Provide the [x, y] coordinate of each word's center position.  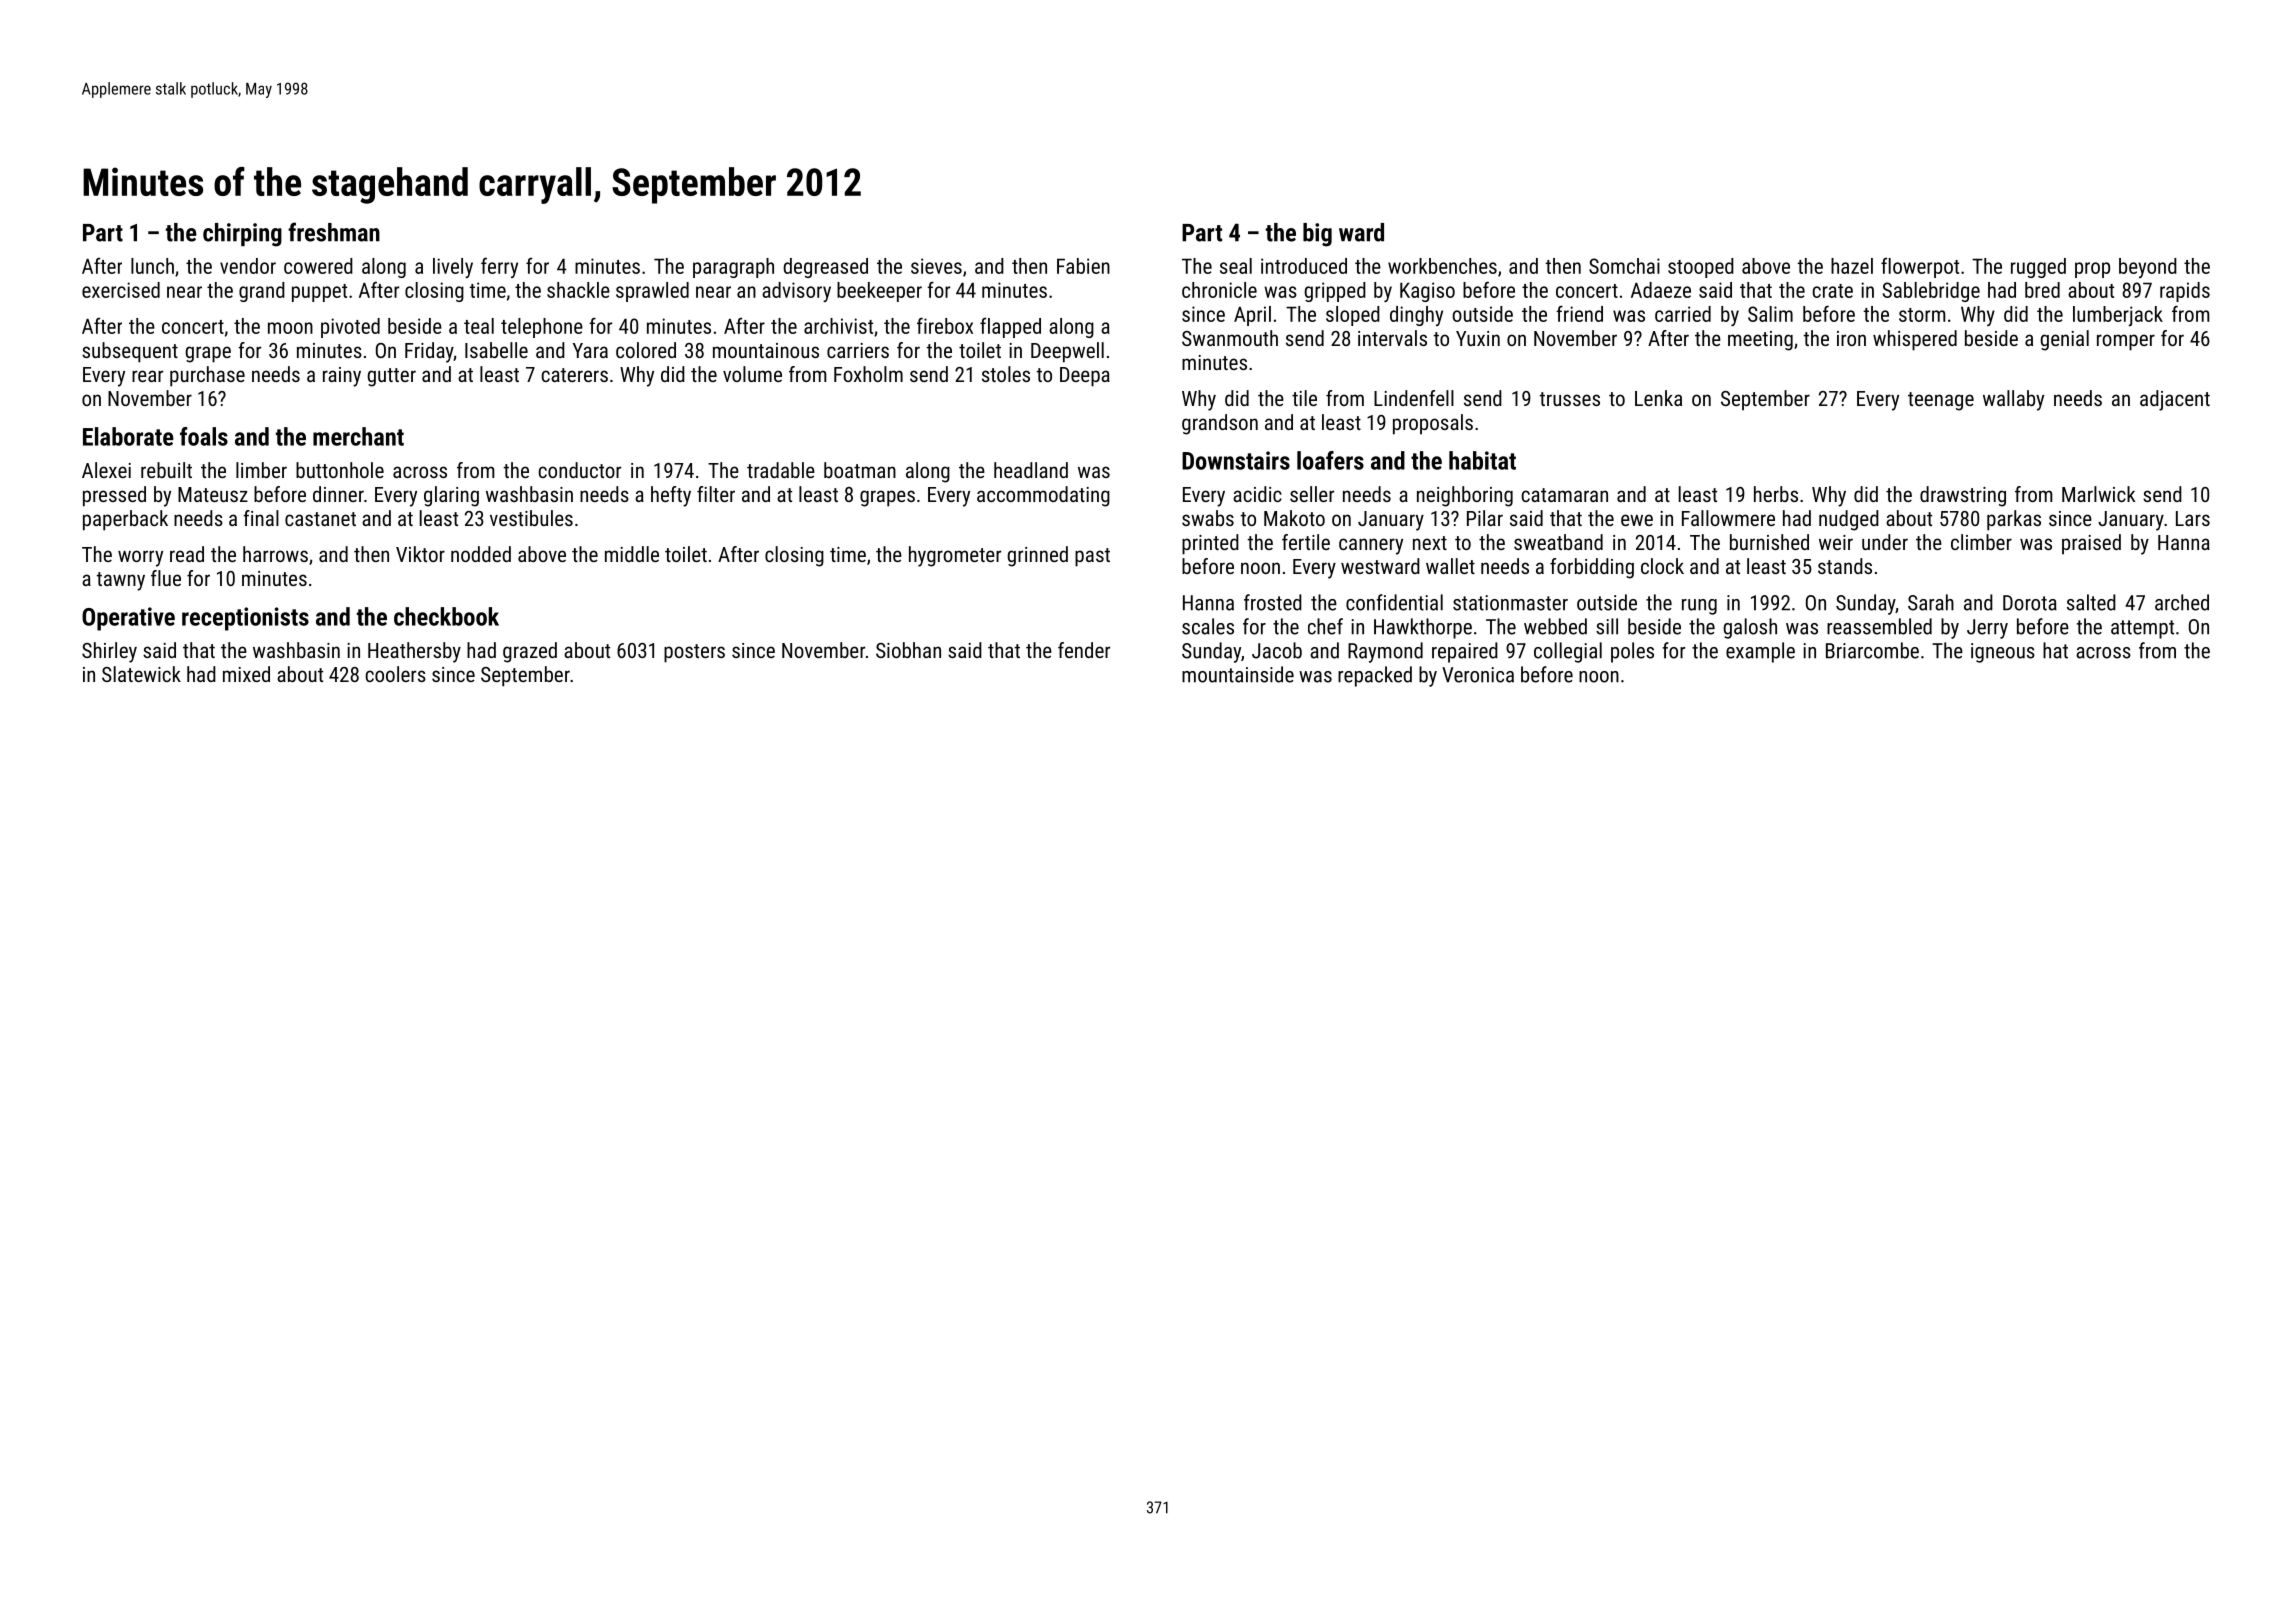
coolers [395, 674]
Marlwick [2099, 494]
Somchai [1624, 266]
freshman [334, 232]
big [1317, 235]
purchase [207, 376]
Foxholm [868, 374]
